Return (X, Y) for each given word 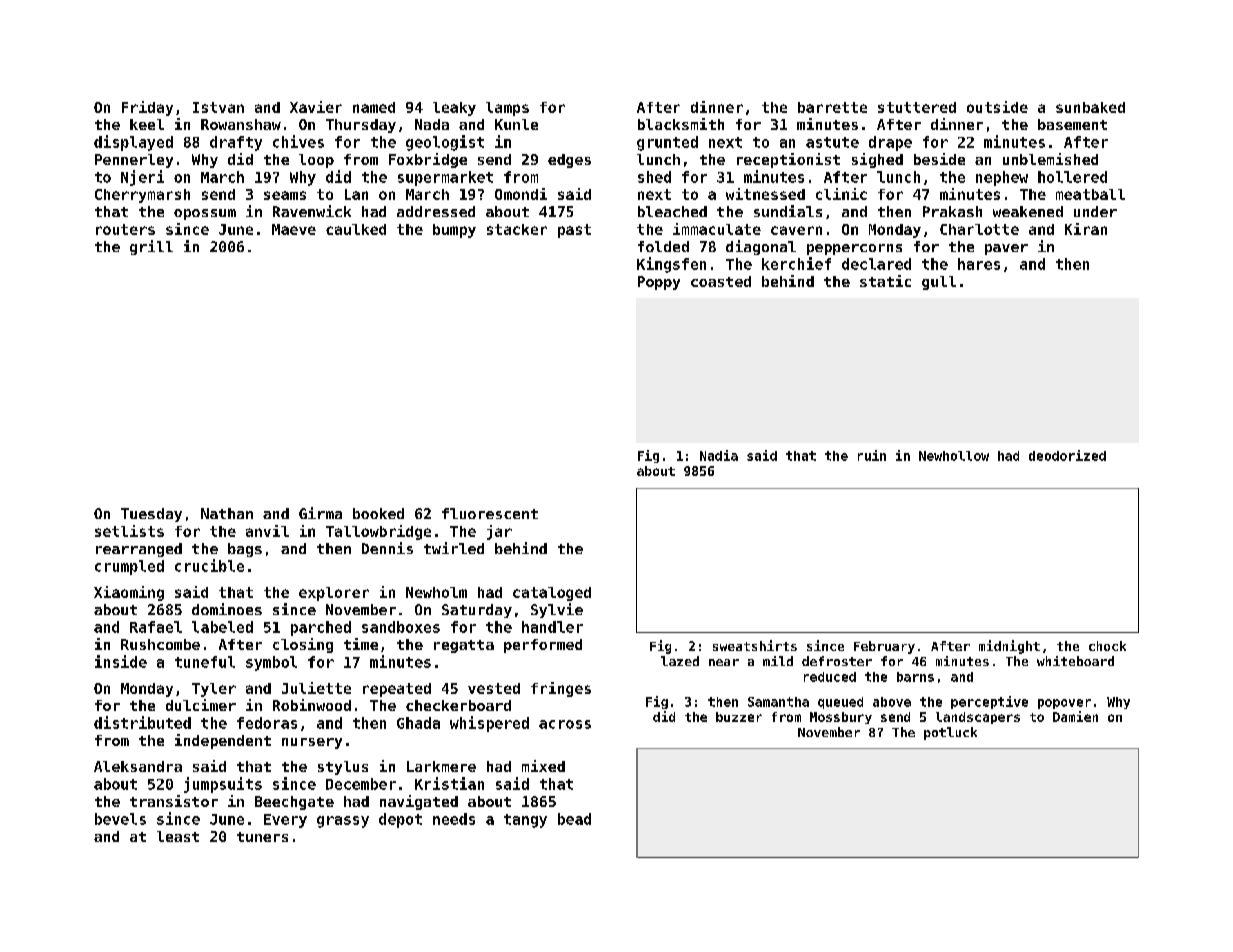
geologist (445, 143)
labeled (222, 627)
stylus (343, 768)
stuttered (917, 107)
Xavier (316, 107)
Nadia (719, 455)
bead (574, 819)
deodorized (1067, 455)
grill (151, 247)
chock (1107, 646)
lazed (680, 661)
